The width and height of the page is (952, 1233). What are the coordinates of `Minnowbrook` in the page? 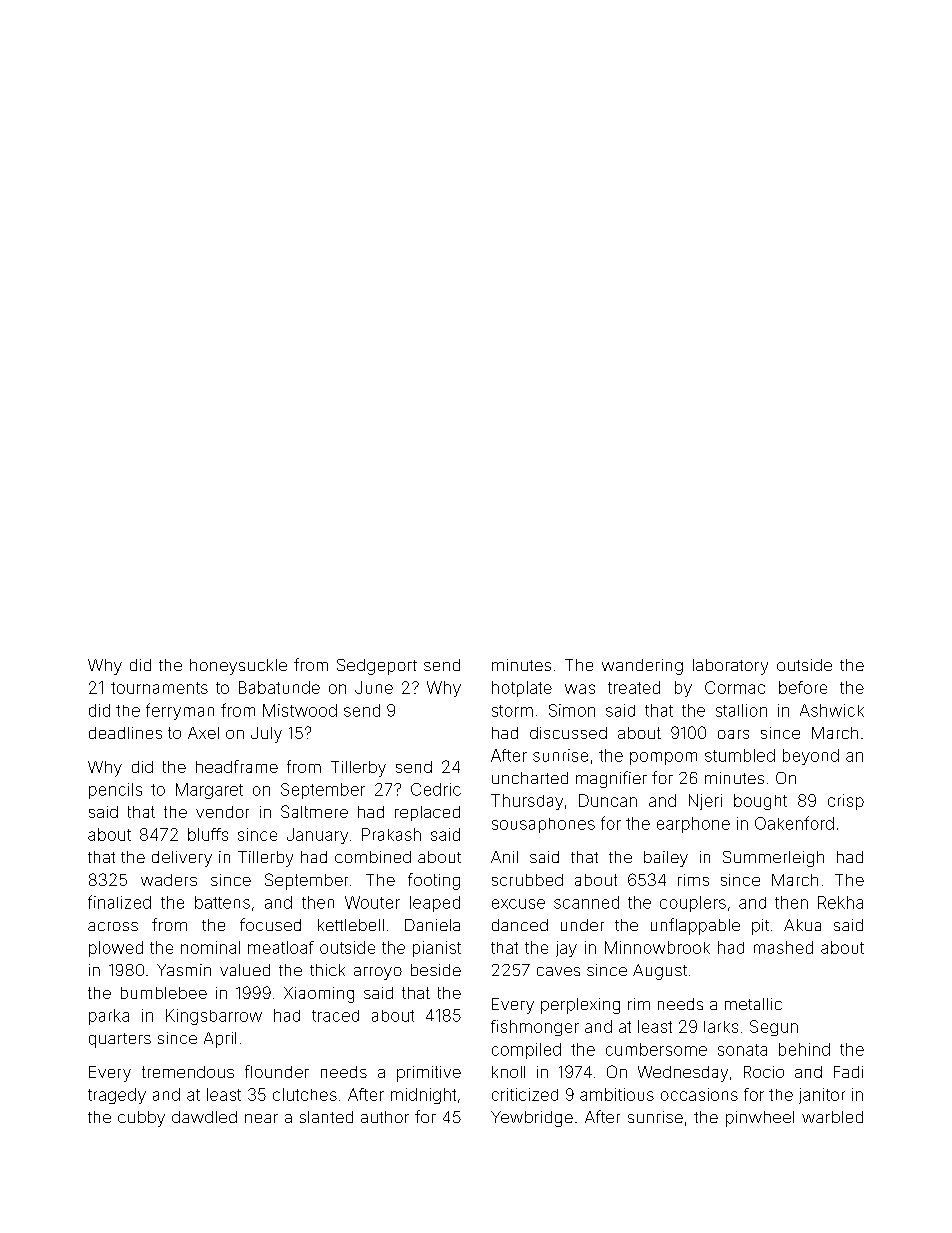 It's located at (657, 947).
